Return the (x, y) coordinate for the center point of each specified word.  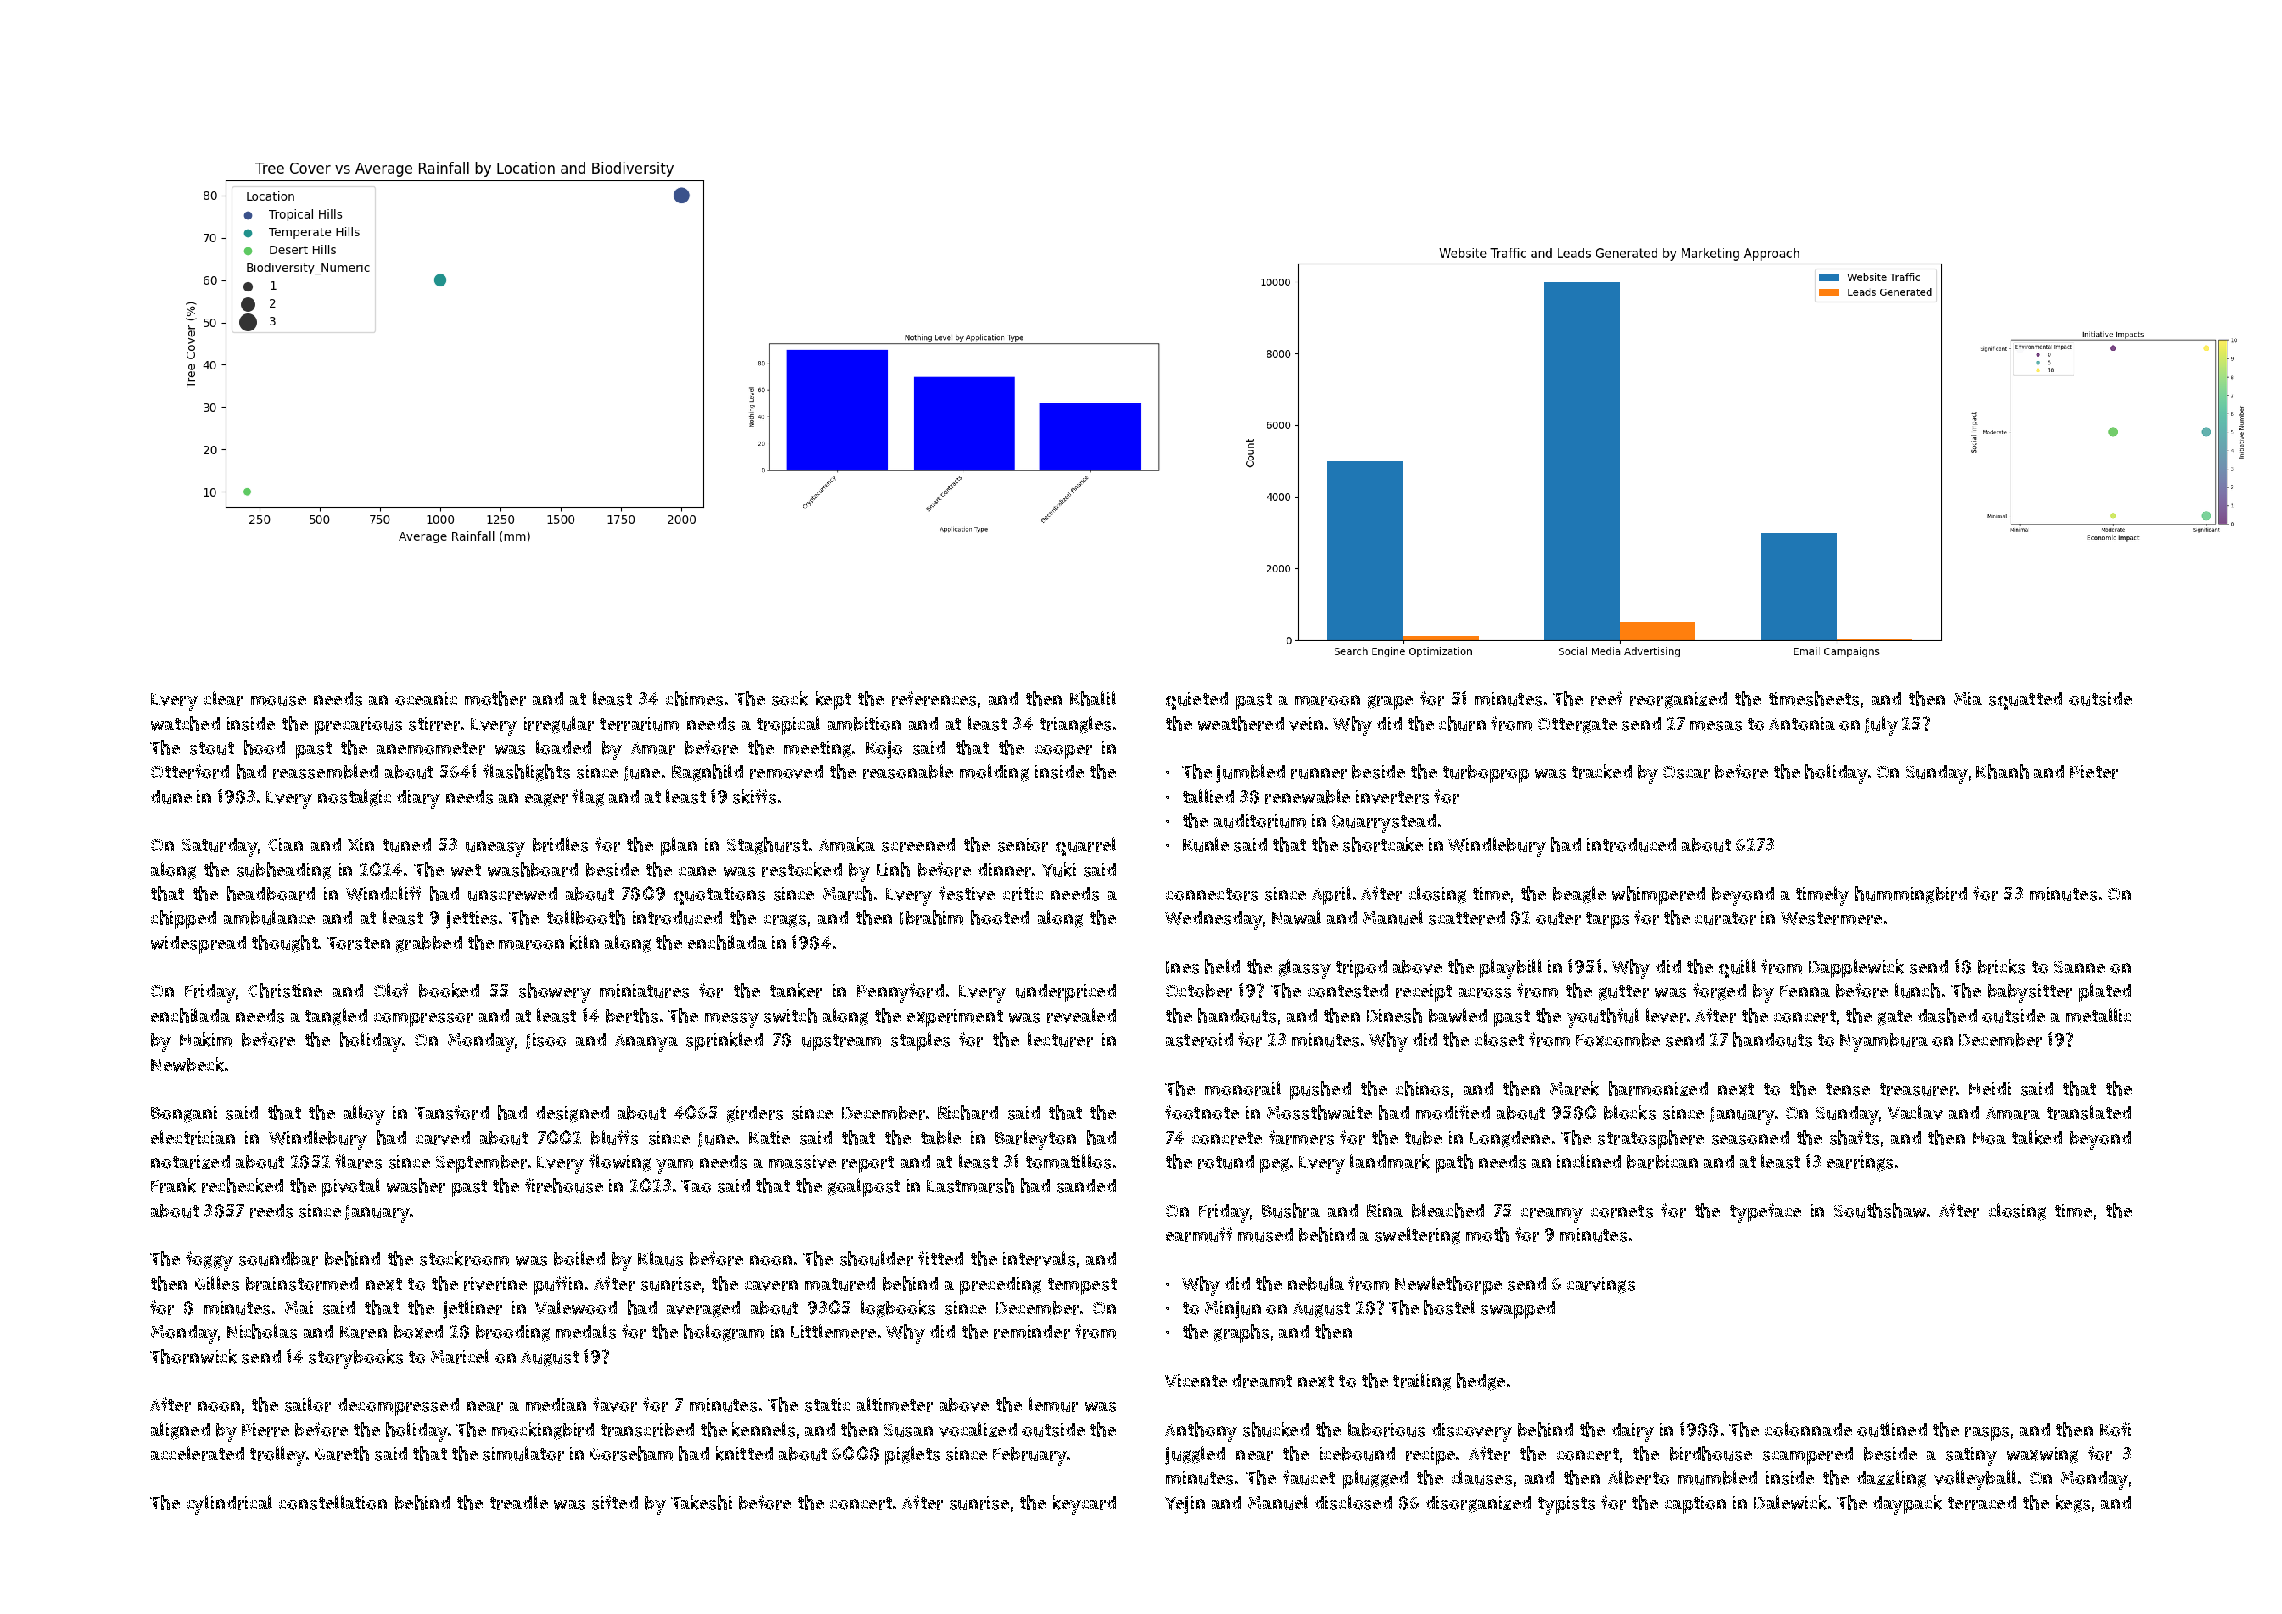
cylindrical (229, 1505)
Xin (361, 844)
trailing (1422, 1382)
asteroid (1199, 1040)
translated (2089, 1112)
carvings (1601, 1285)
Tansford (452, 1112)
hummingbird (1911, 895)
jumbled (1250, 773)
